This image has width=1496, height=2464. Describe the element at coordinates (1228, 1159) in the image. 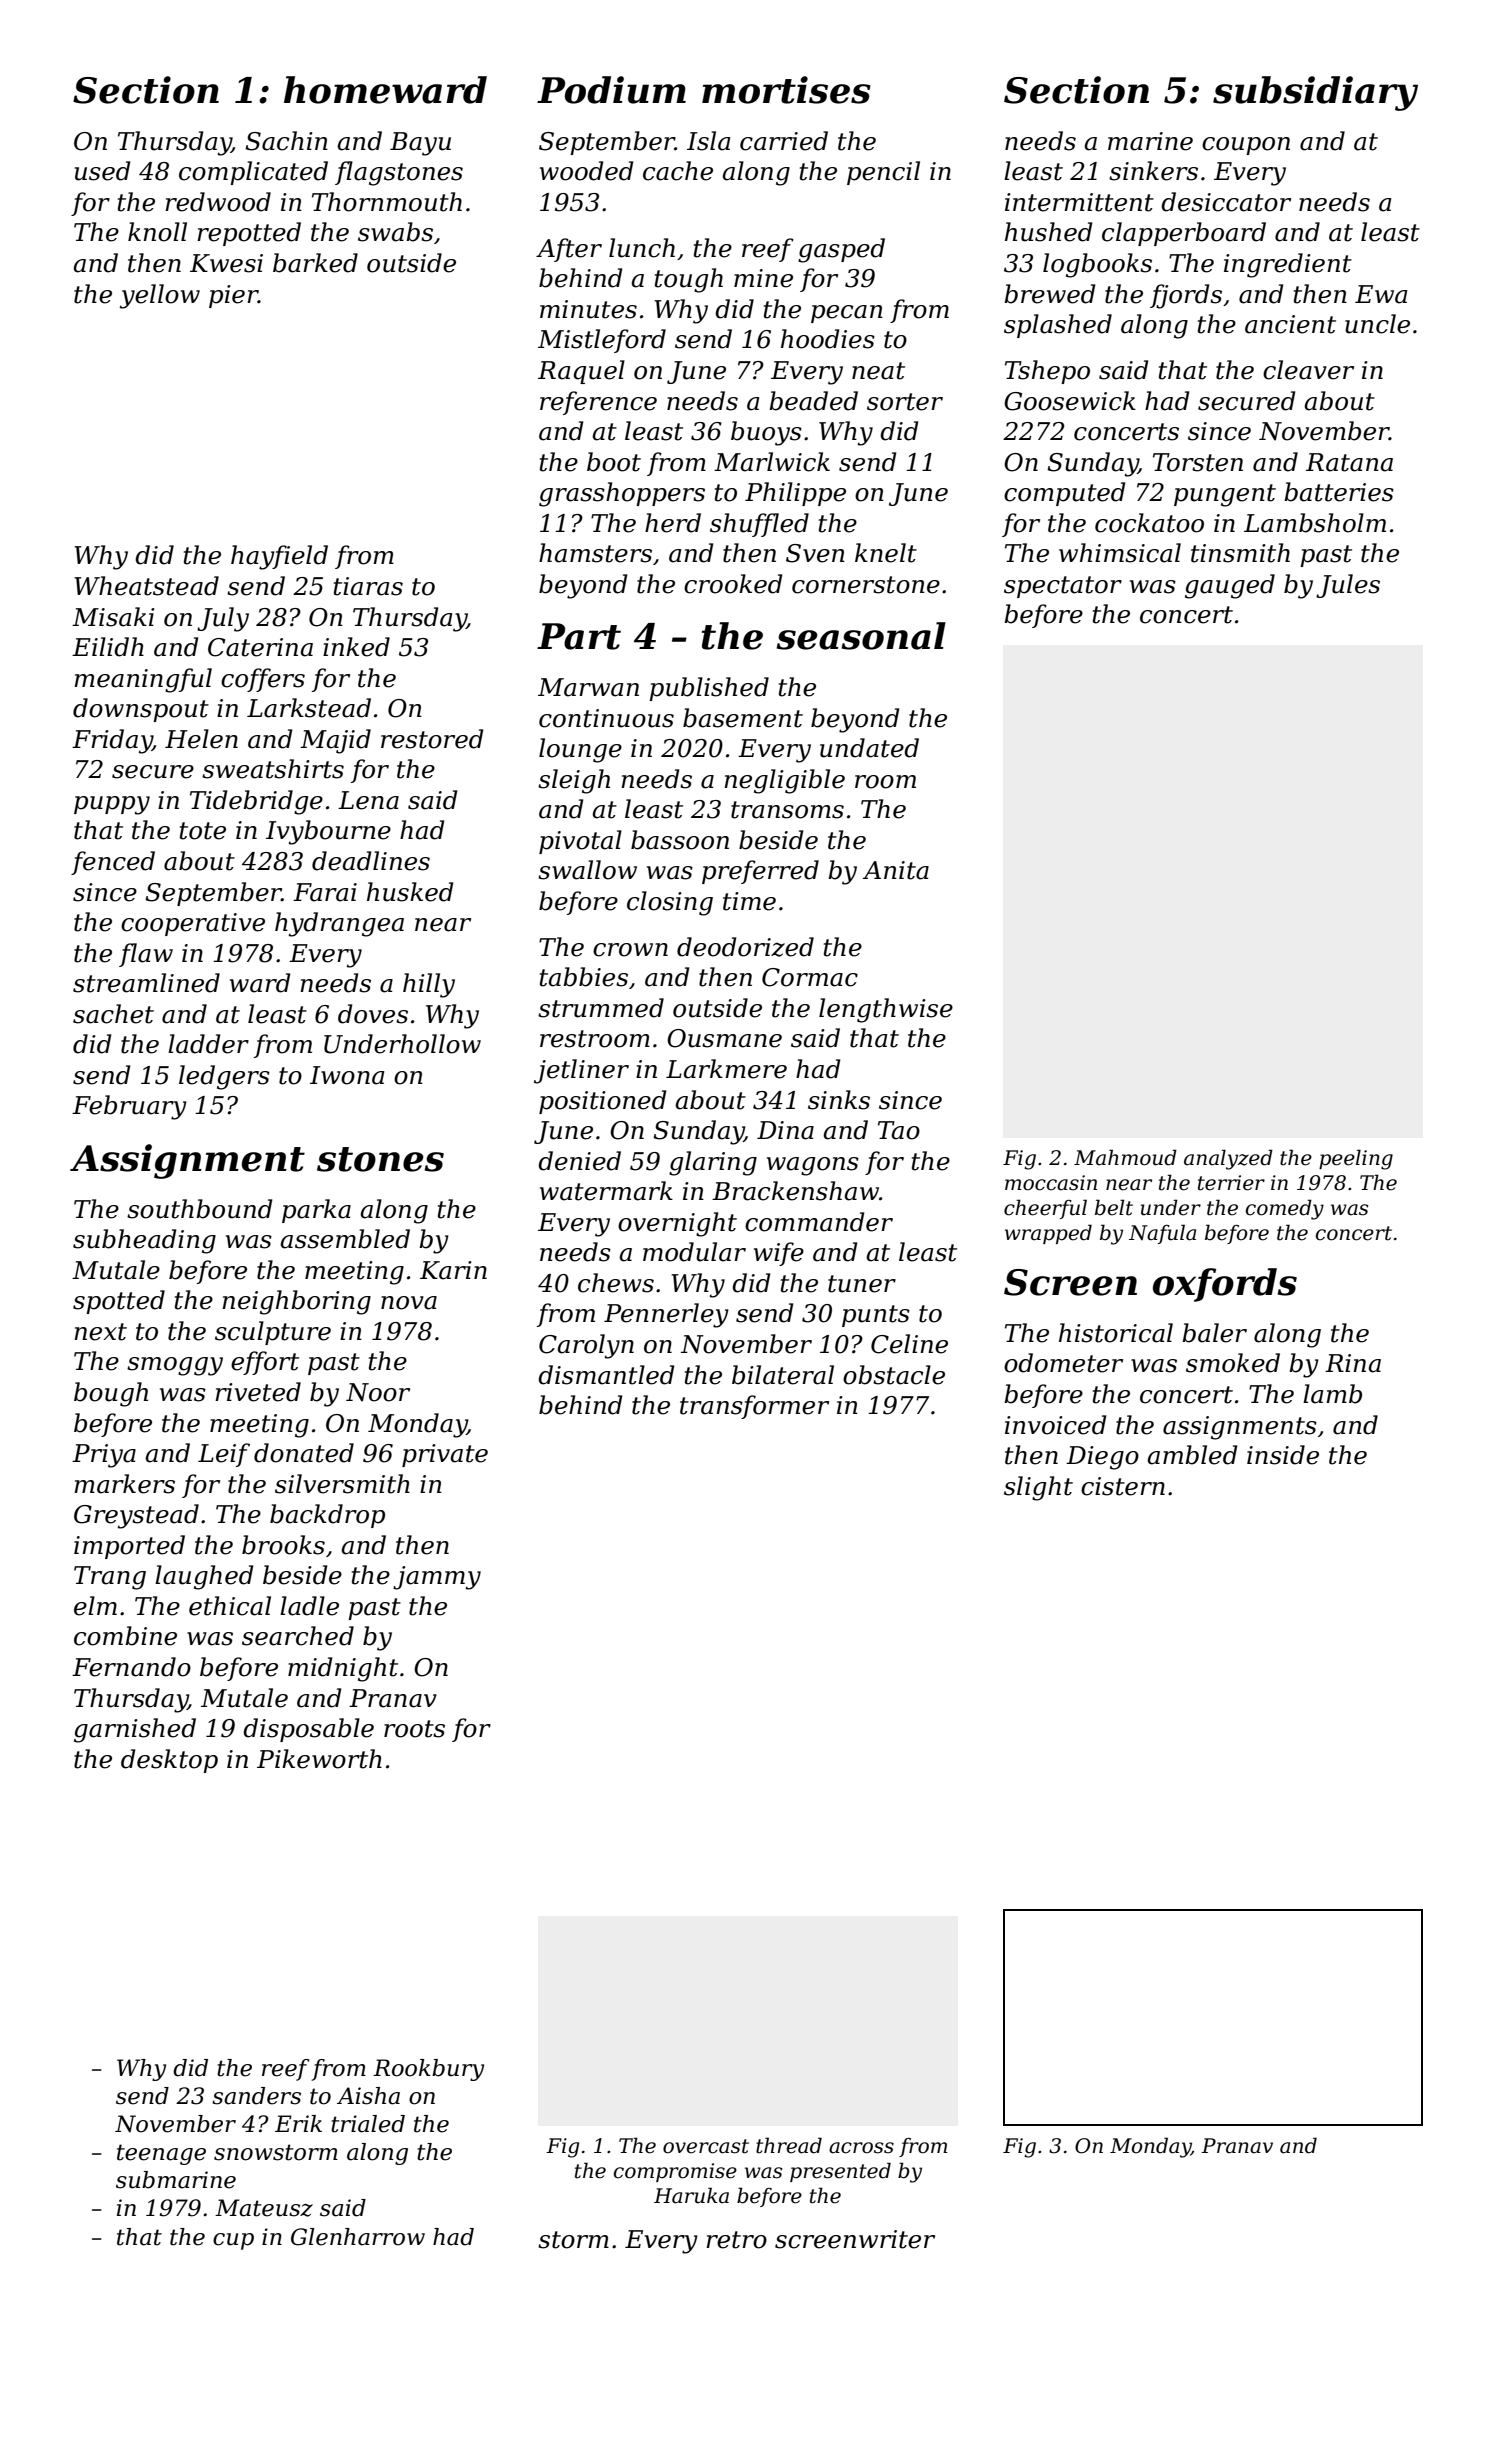

I see `analyzed` at that location.
